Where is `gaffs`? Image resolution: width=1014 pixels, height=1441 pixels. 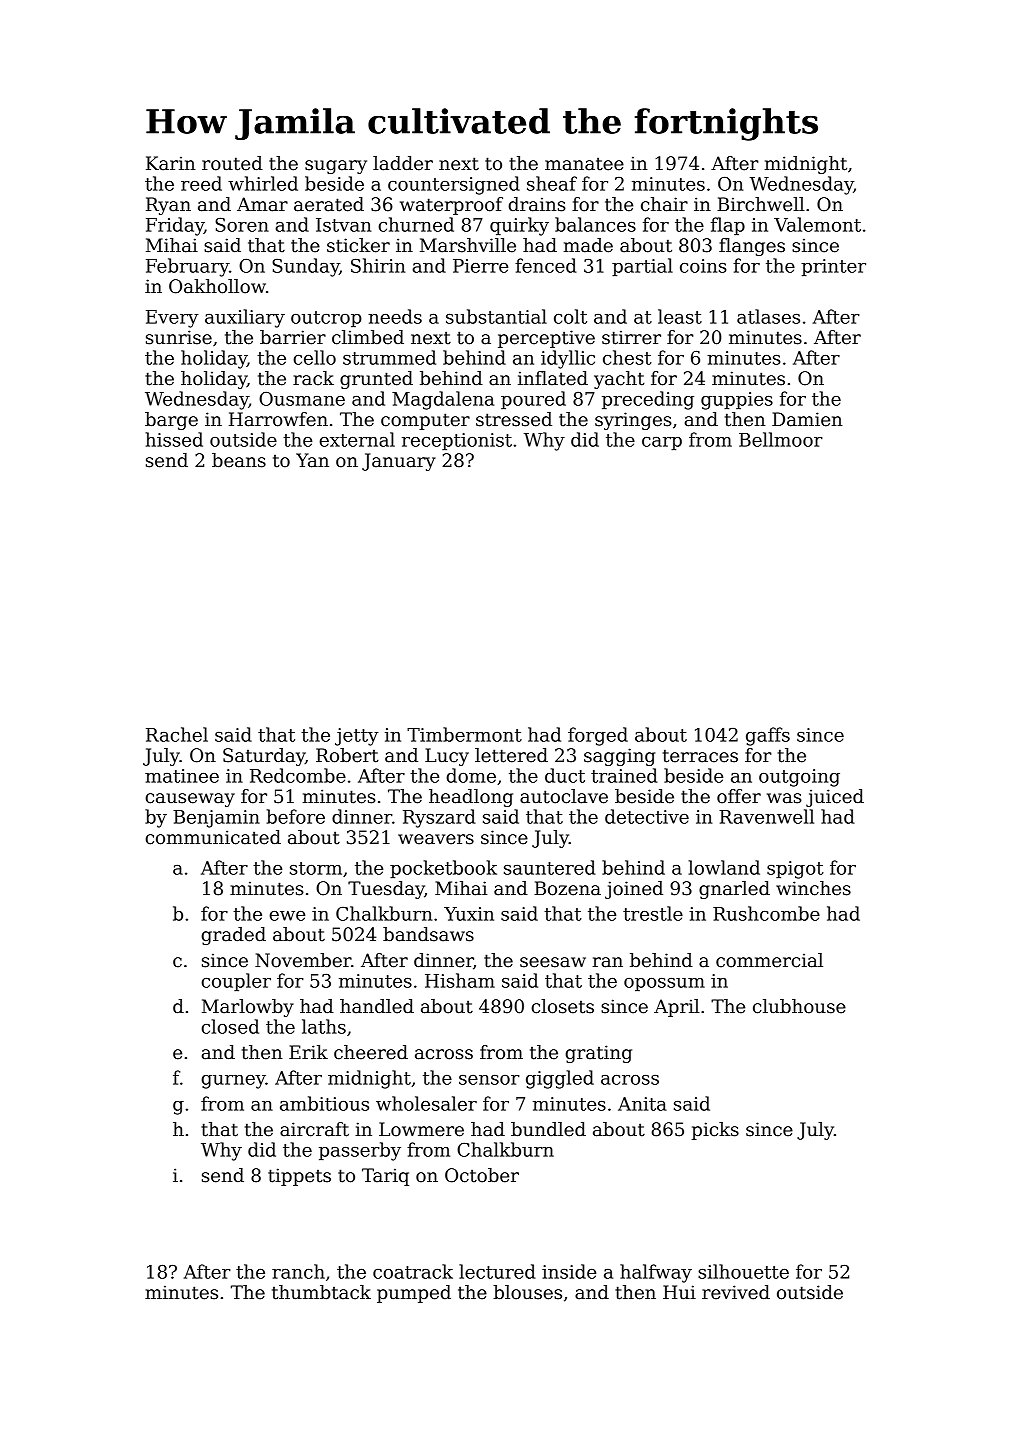
gaffs is located at coordinates (768, 736).
